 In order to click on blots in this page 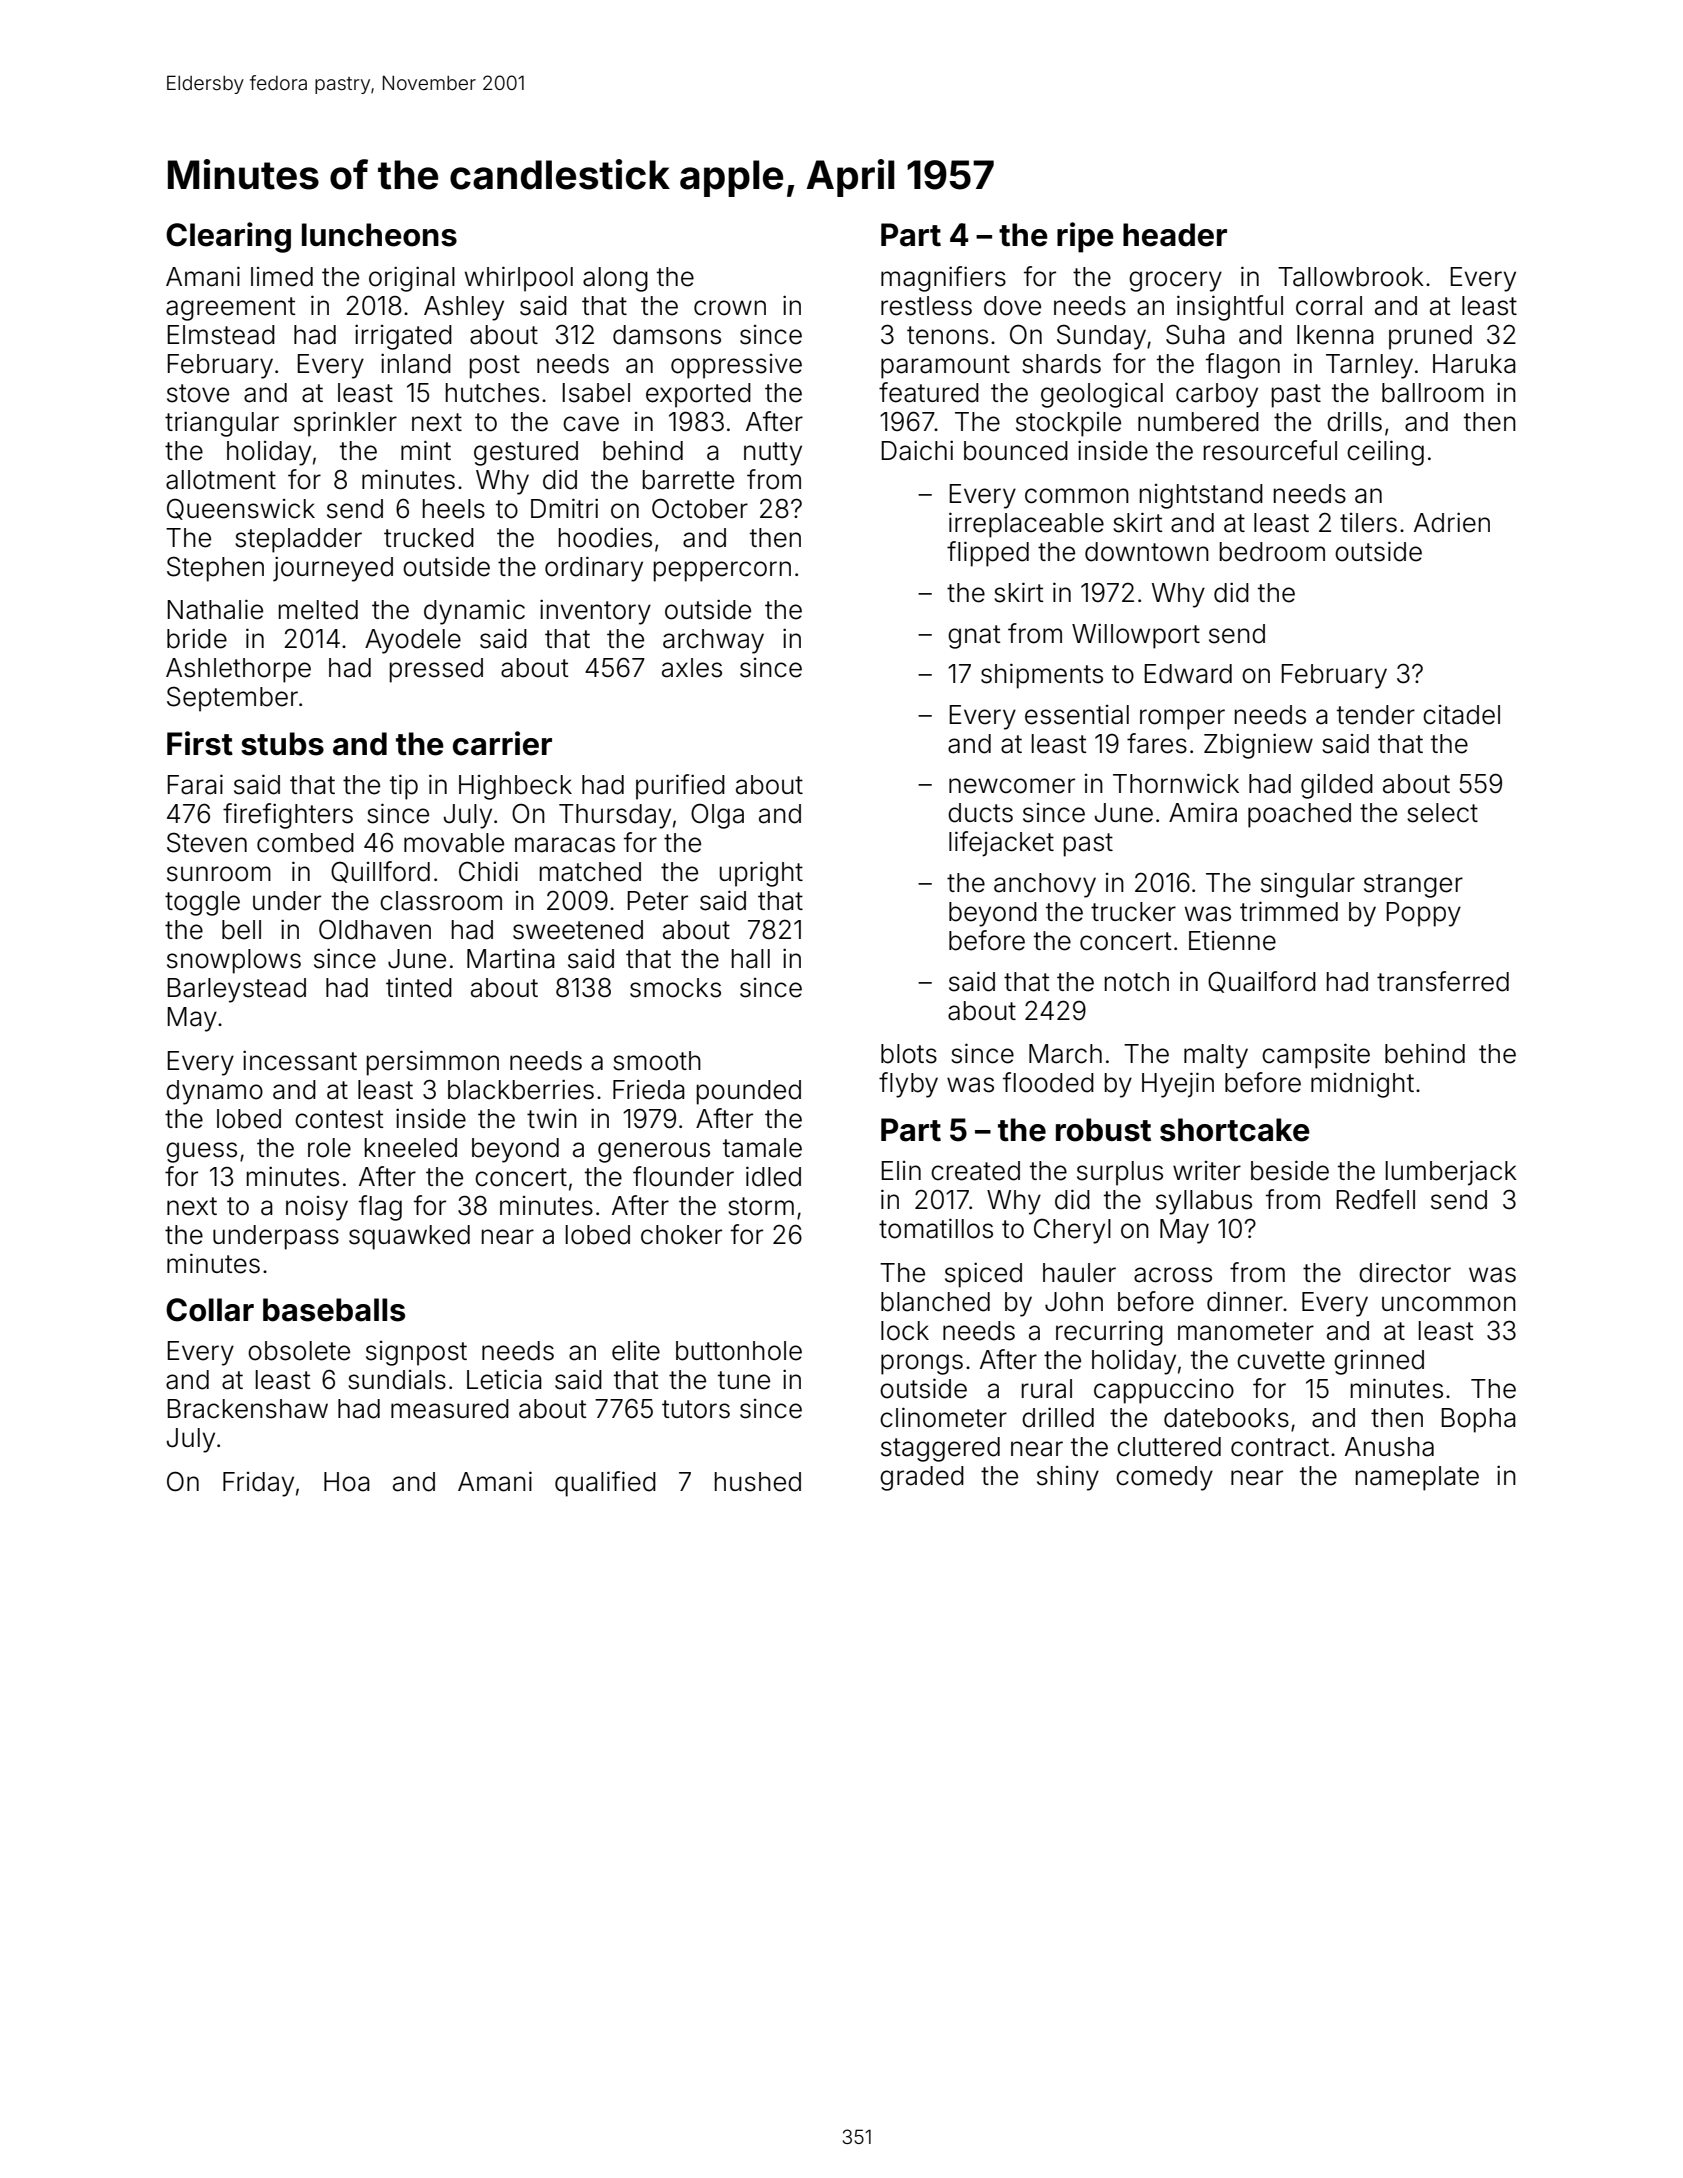, I will do `click(909, 1054)`.
